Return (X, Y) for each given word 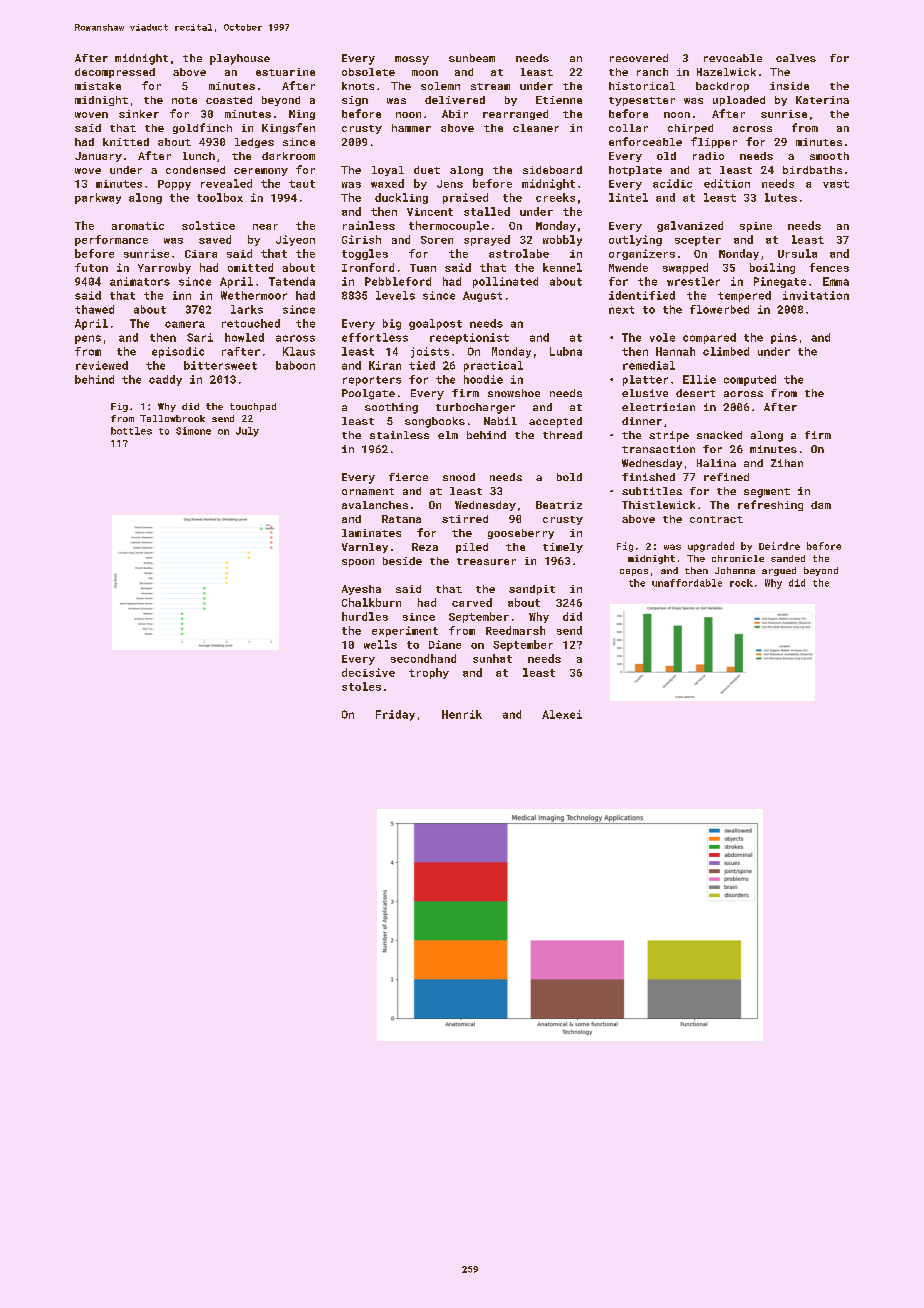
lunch (199, 156)
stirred (465, 519)
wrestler (693, 281)
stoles (361, 686)
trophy (429, 673)
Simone (193, 431)
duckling (401, 198)
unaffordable (687, 583)
